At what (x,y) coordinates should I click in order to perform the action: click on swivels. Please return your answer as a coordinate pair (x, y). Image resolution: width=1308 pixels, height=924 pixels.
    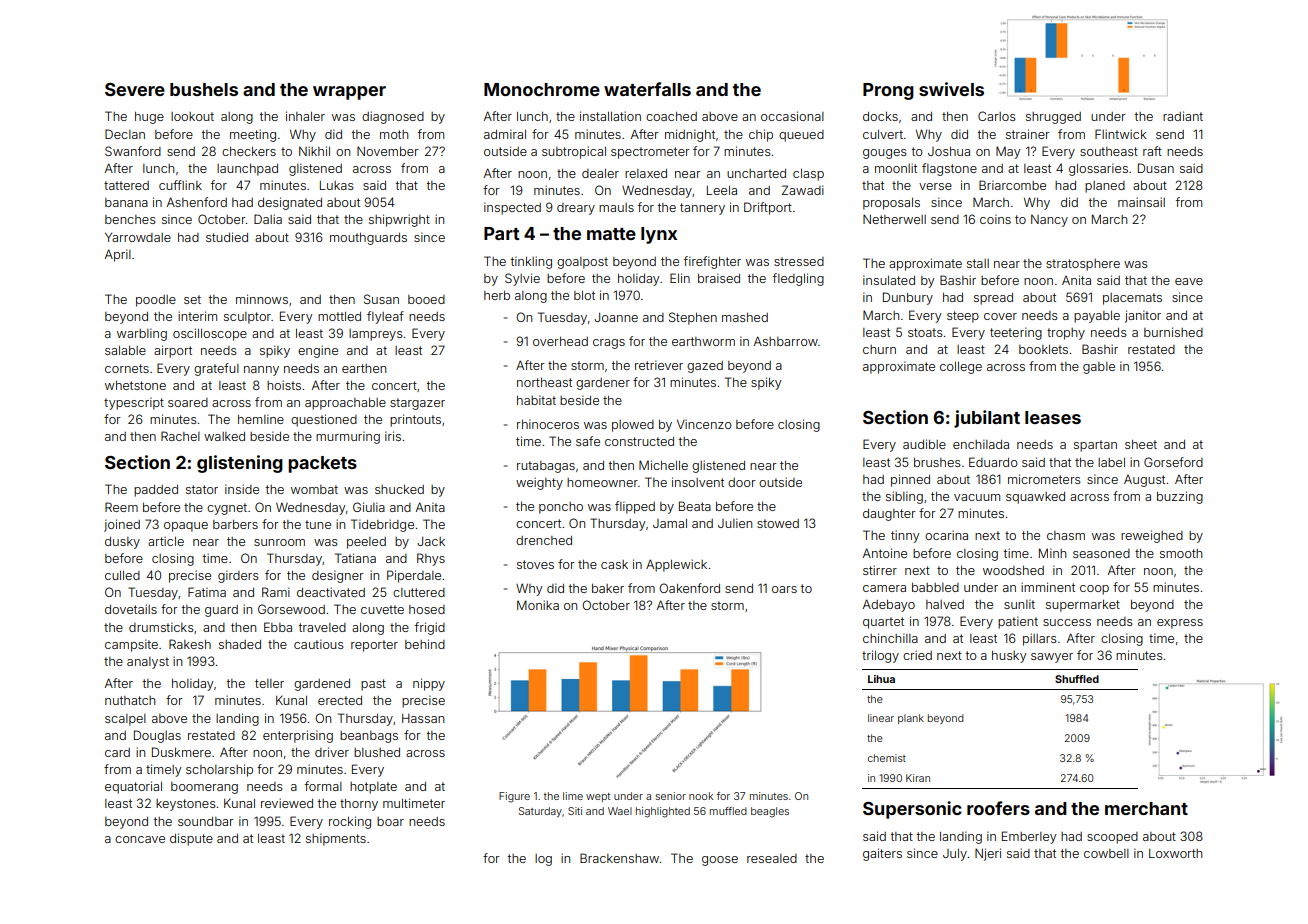
    Looking at the image, I should click on (951, 89).
